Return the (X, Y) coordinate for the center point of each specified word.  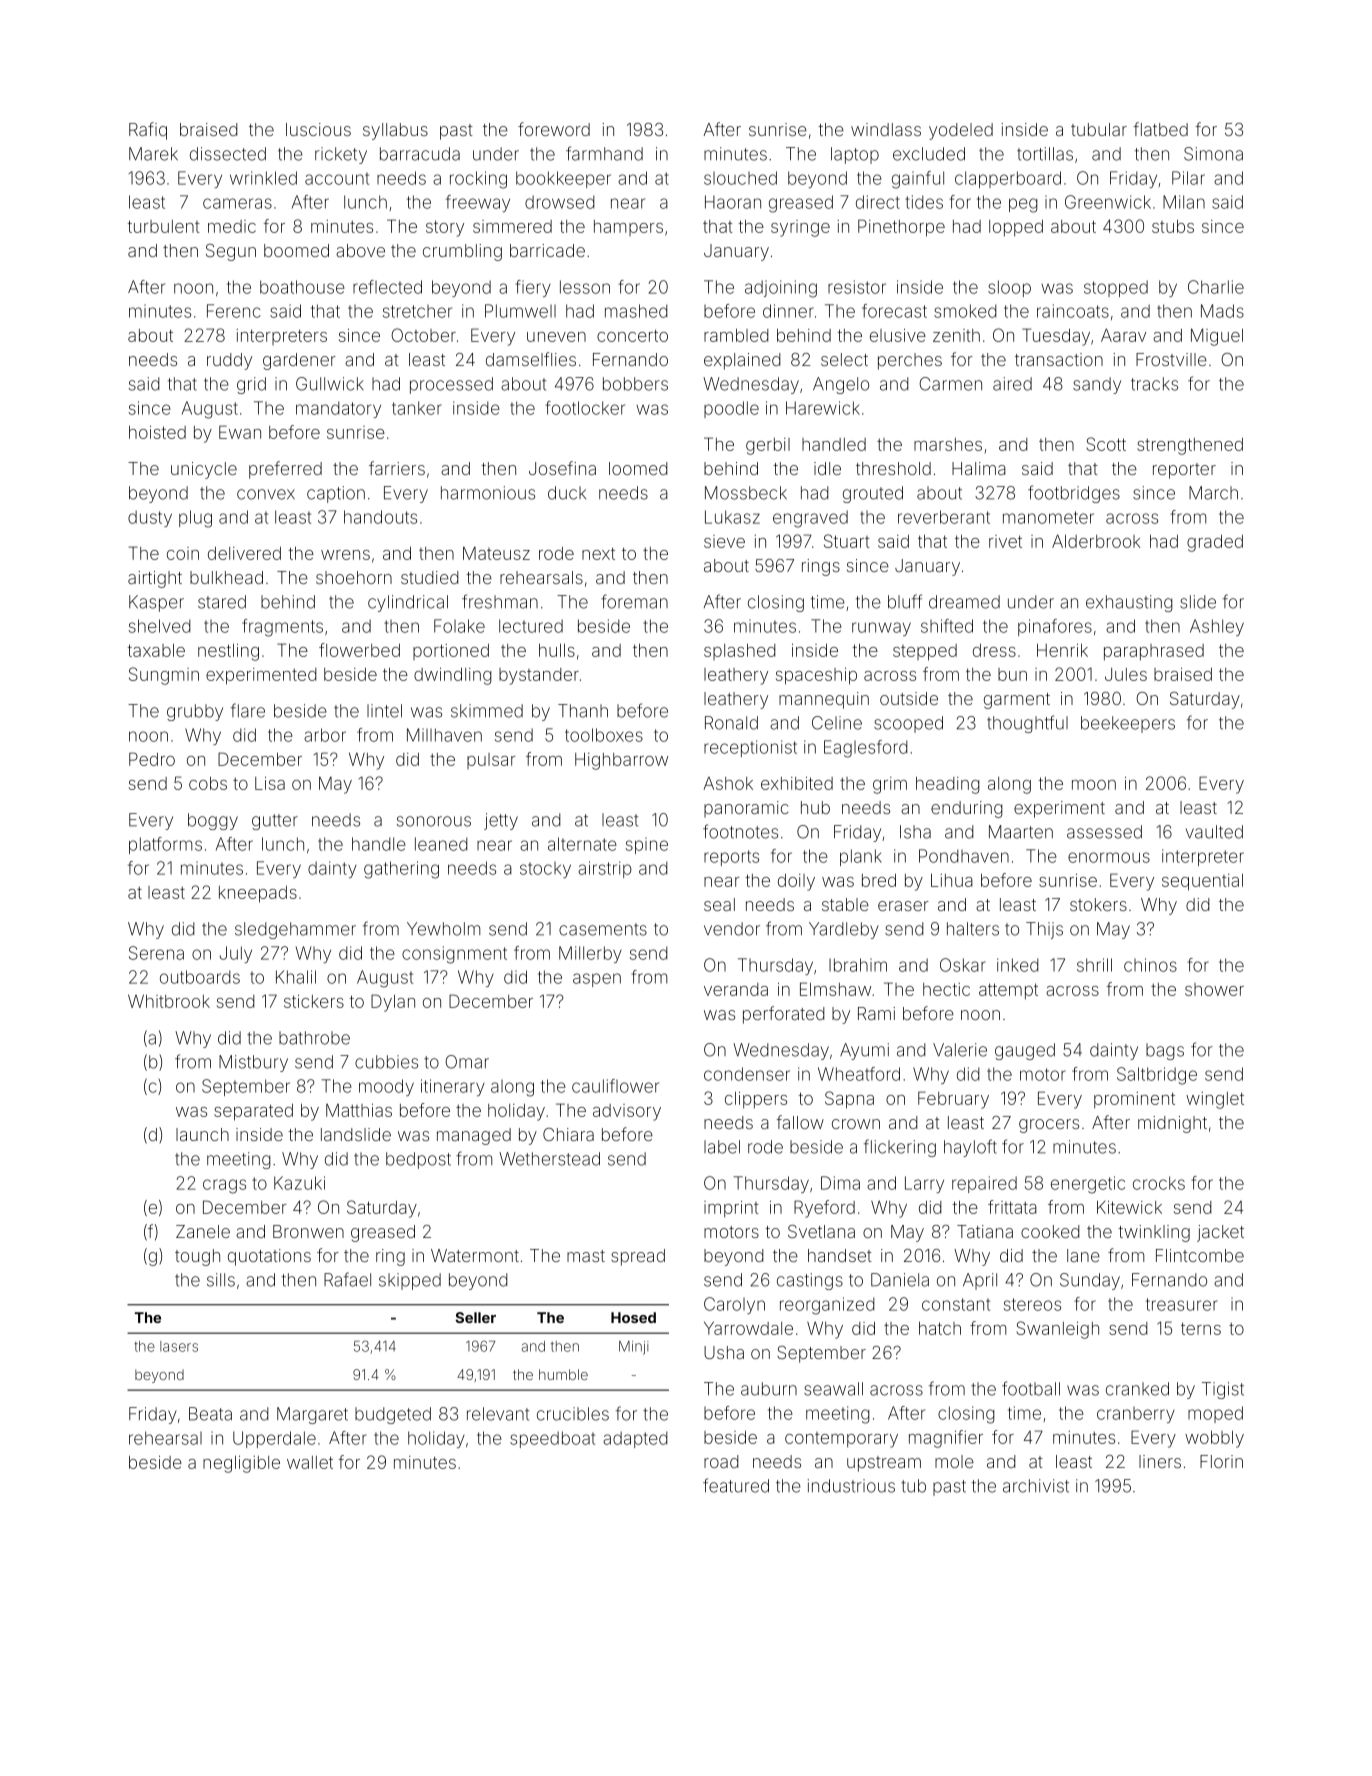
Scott (1106, 444)
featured (736, 1485)
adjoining (781, 289)
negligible (241, 1464)
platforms (165, 845)
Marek (153, 154)
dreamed (964, 602)
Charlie (1216, 287)
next (598, 553)
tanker (417, 408)
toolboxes (604, 735)
